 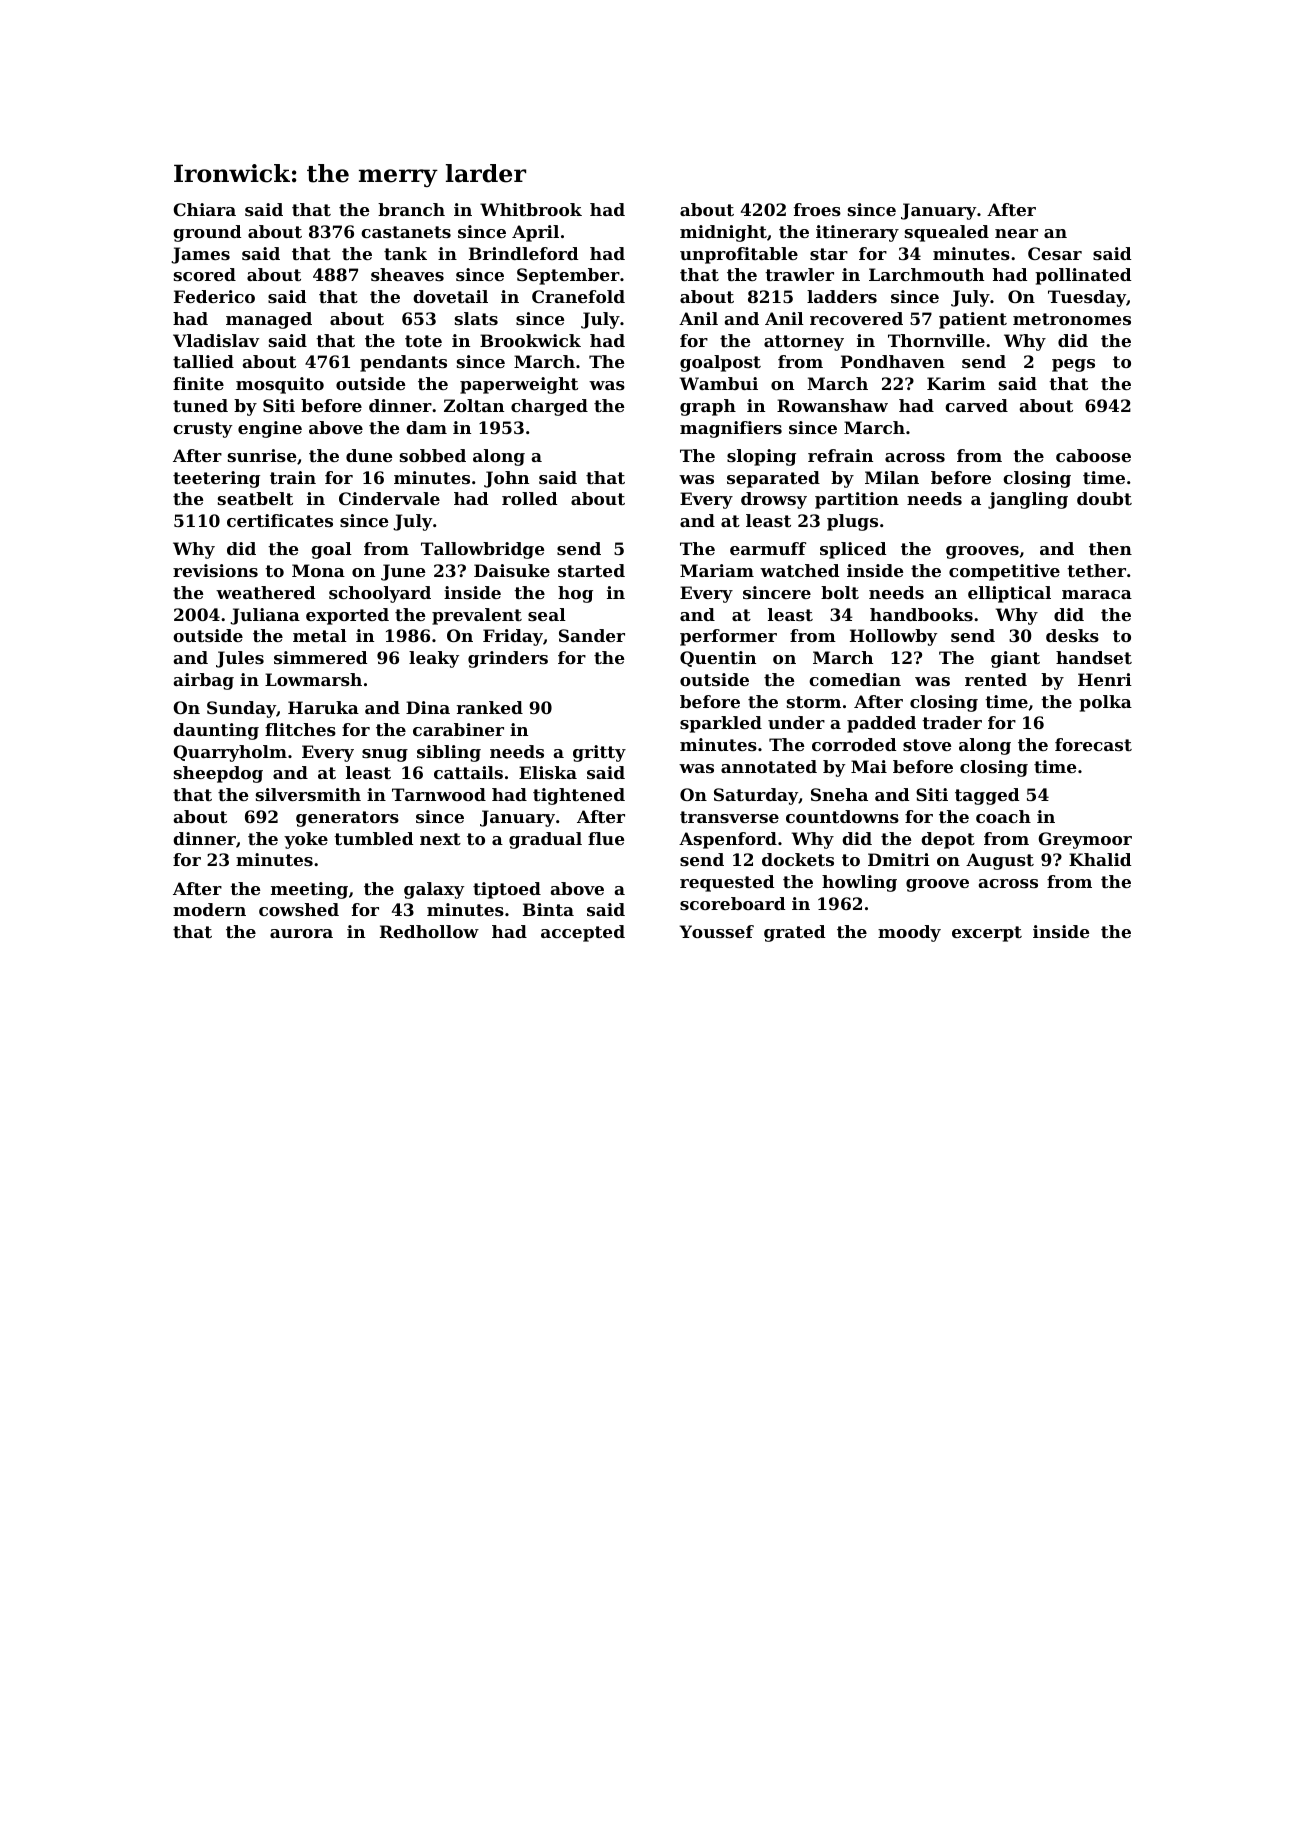 What do you see at coordinates (739, 255) in the document?
I see `unprofitable` at bounding box center [739, 255].
